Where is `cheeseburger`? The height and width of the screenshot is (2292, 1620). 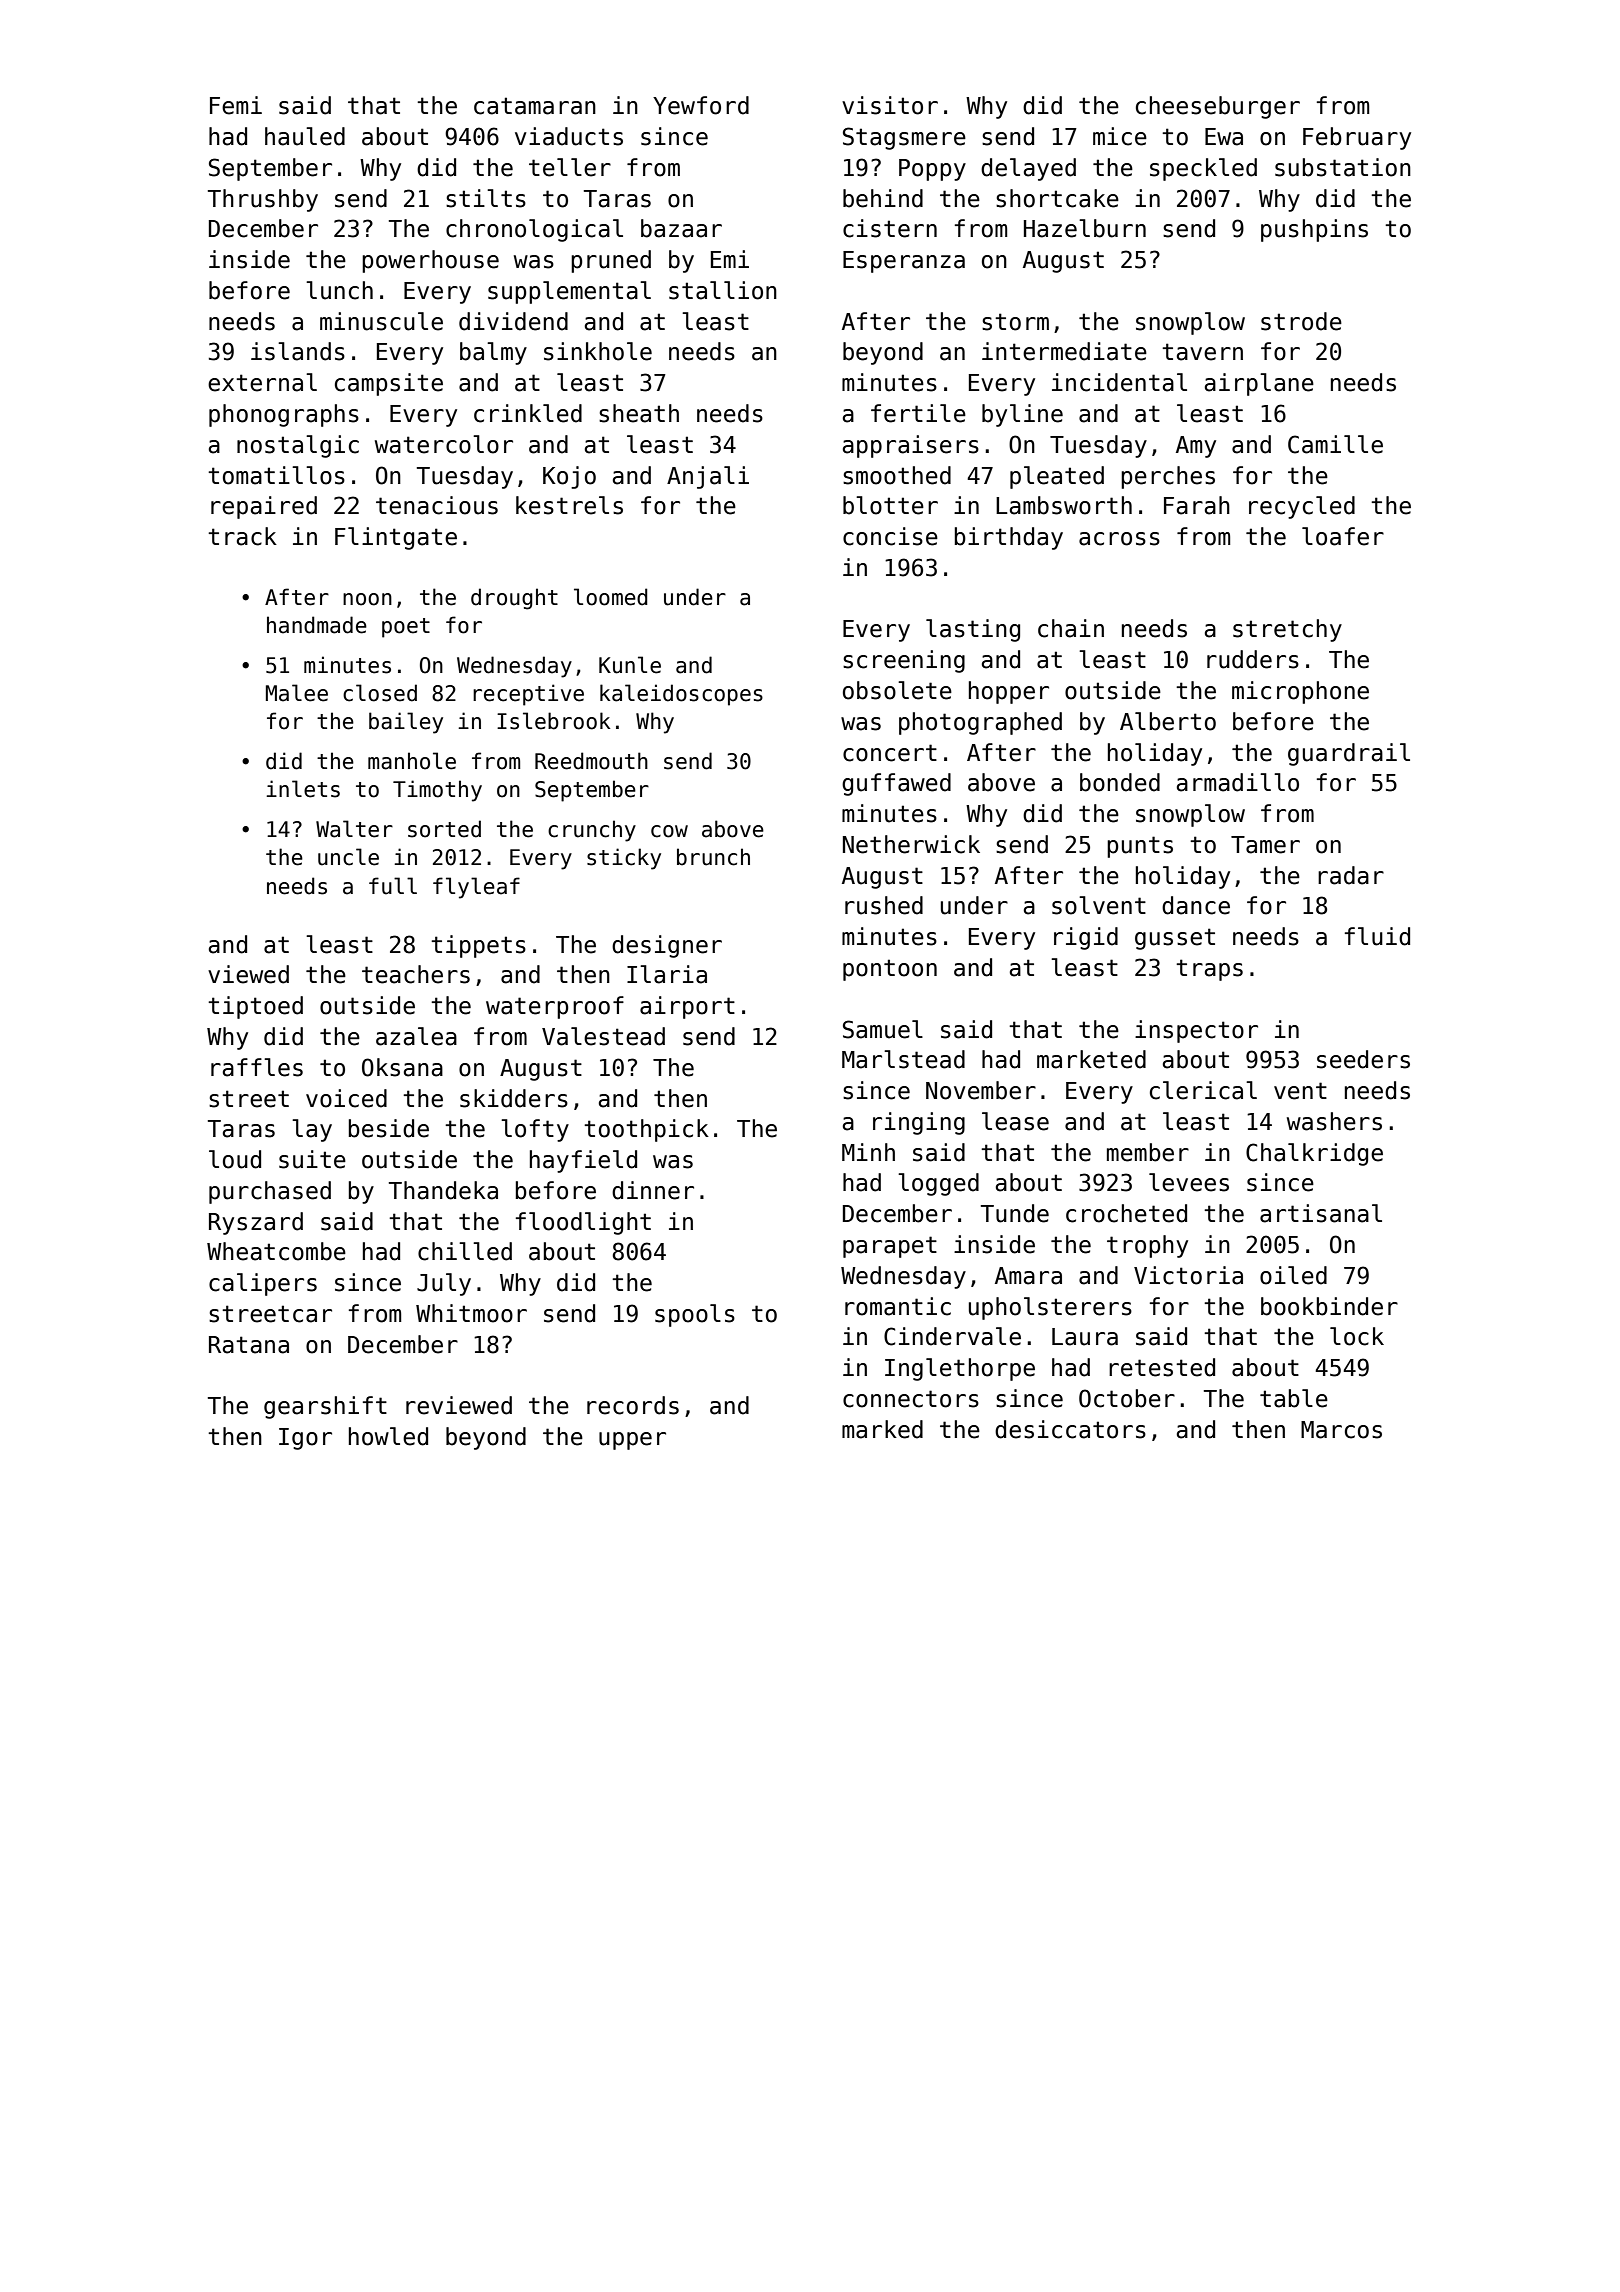
cheeseburger is located at coordinates (1218, 107).
